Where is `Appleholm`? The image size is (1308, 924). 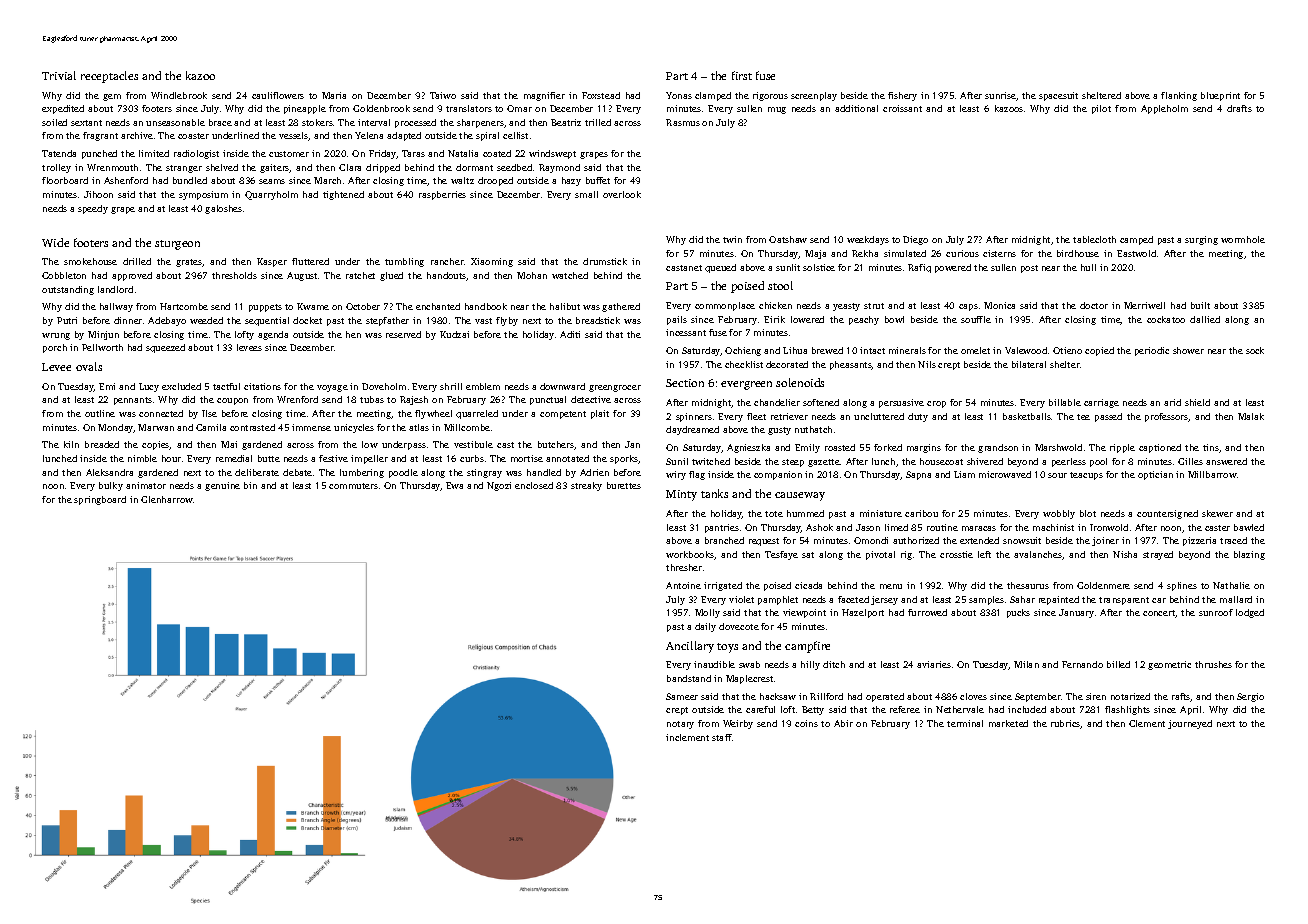
Appleholm is located at coordinates (1164, 109).
